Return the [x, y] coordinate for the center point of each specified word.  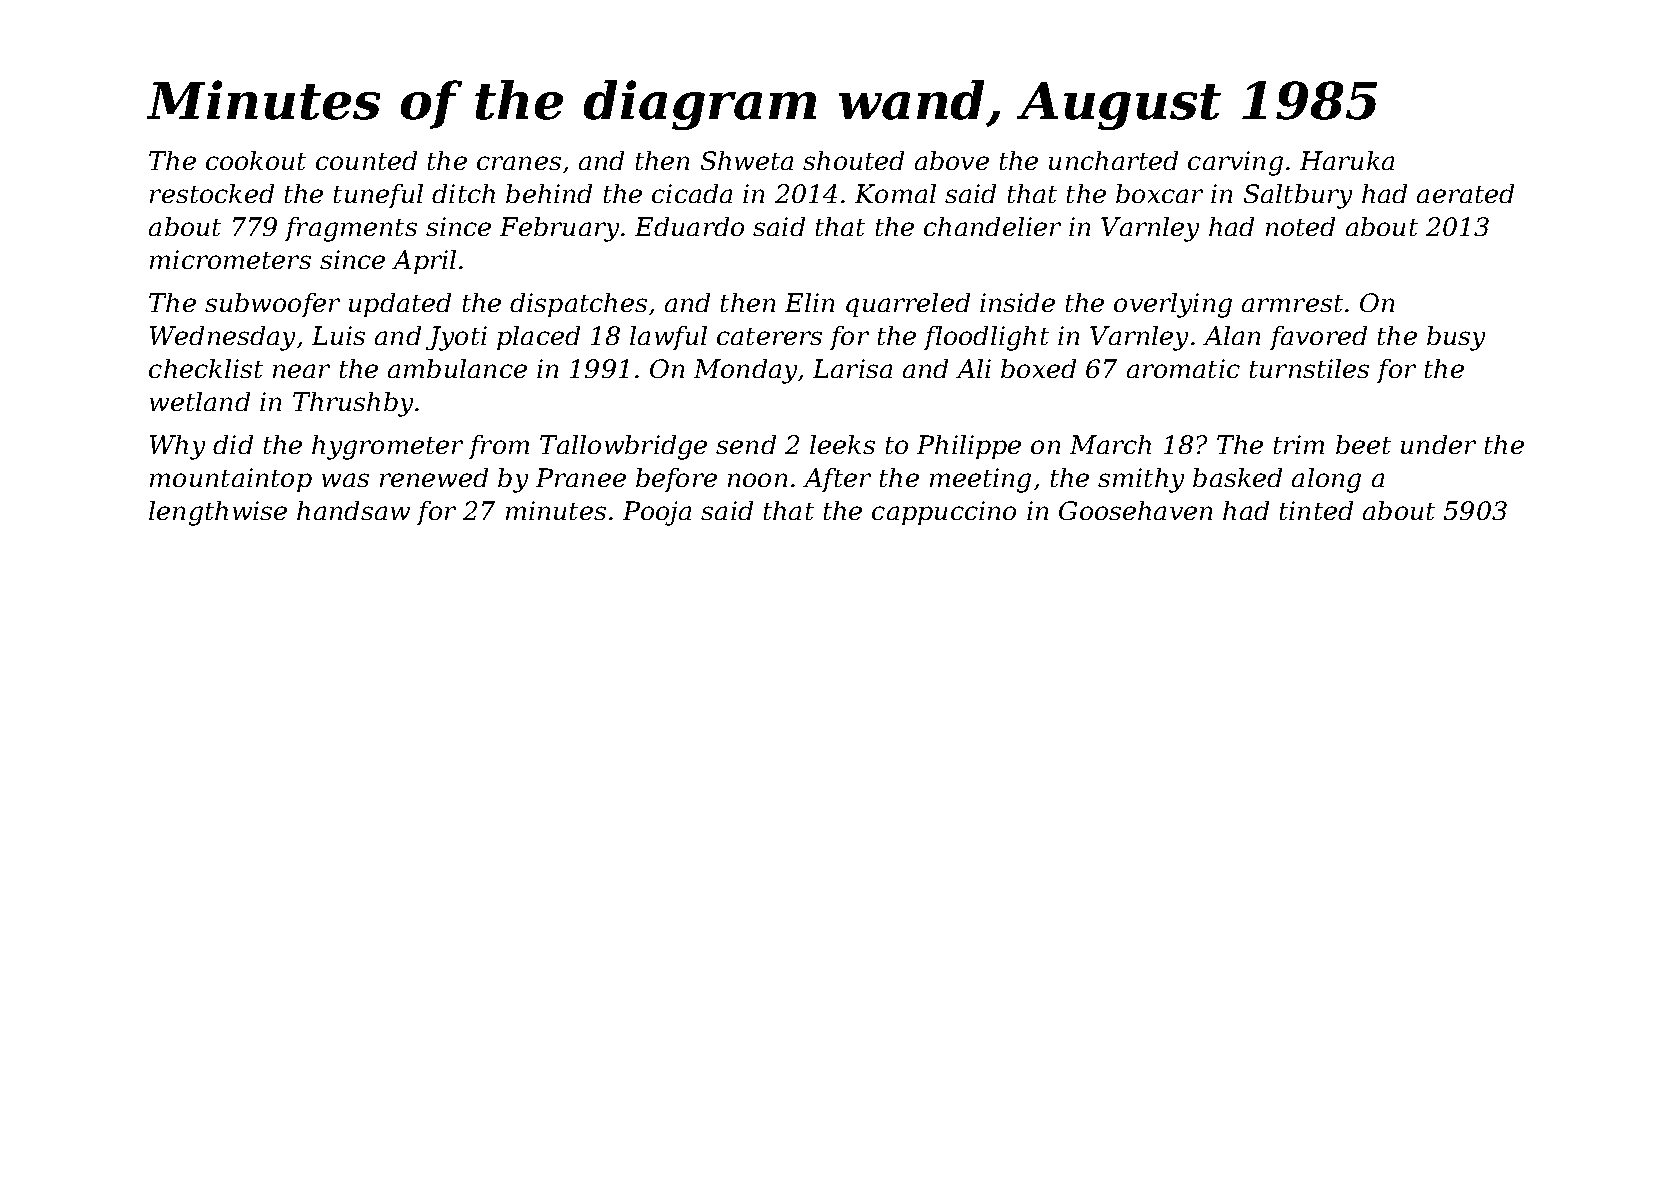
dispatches [578, 305]
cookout [256, 160]
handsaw [353, 510]
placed [538, 338]
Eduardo [689, 226]
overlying [1173, 305]
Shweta [747, 160]
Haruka [1347, 160]
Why [177, 447]
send [746, 444]
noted [1300, 226]
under [1438, 444]
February [559, 229]
